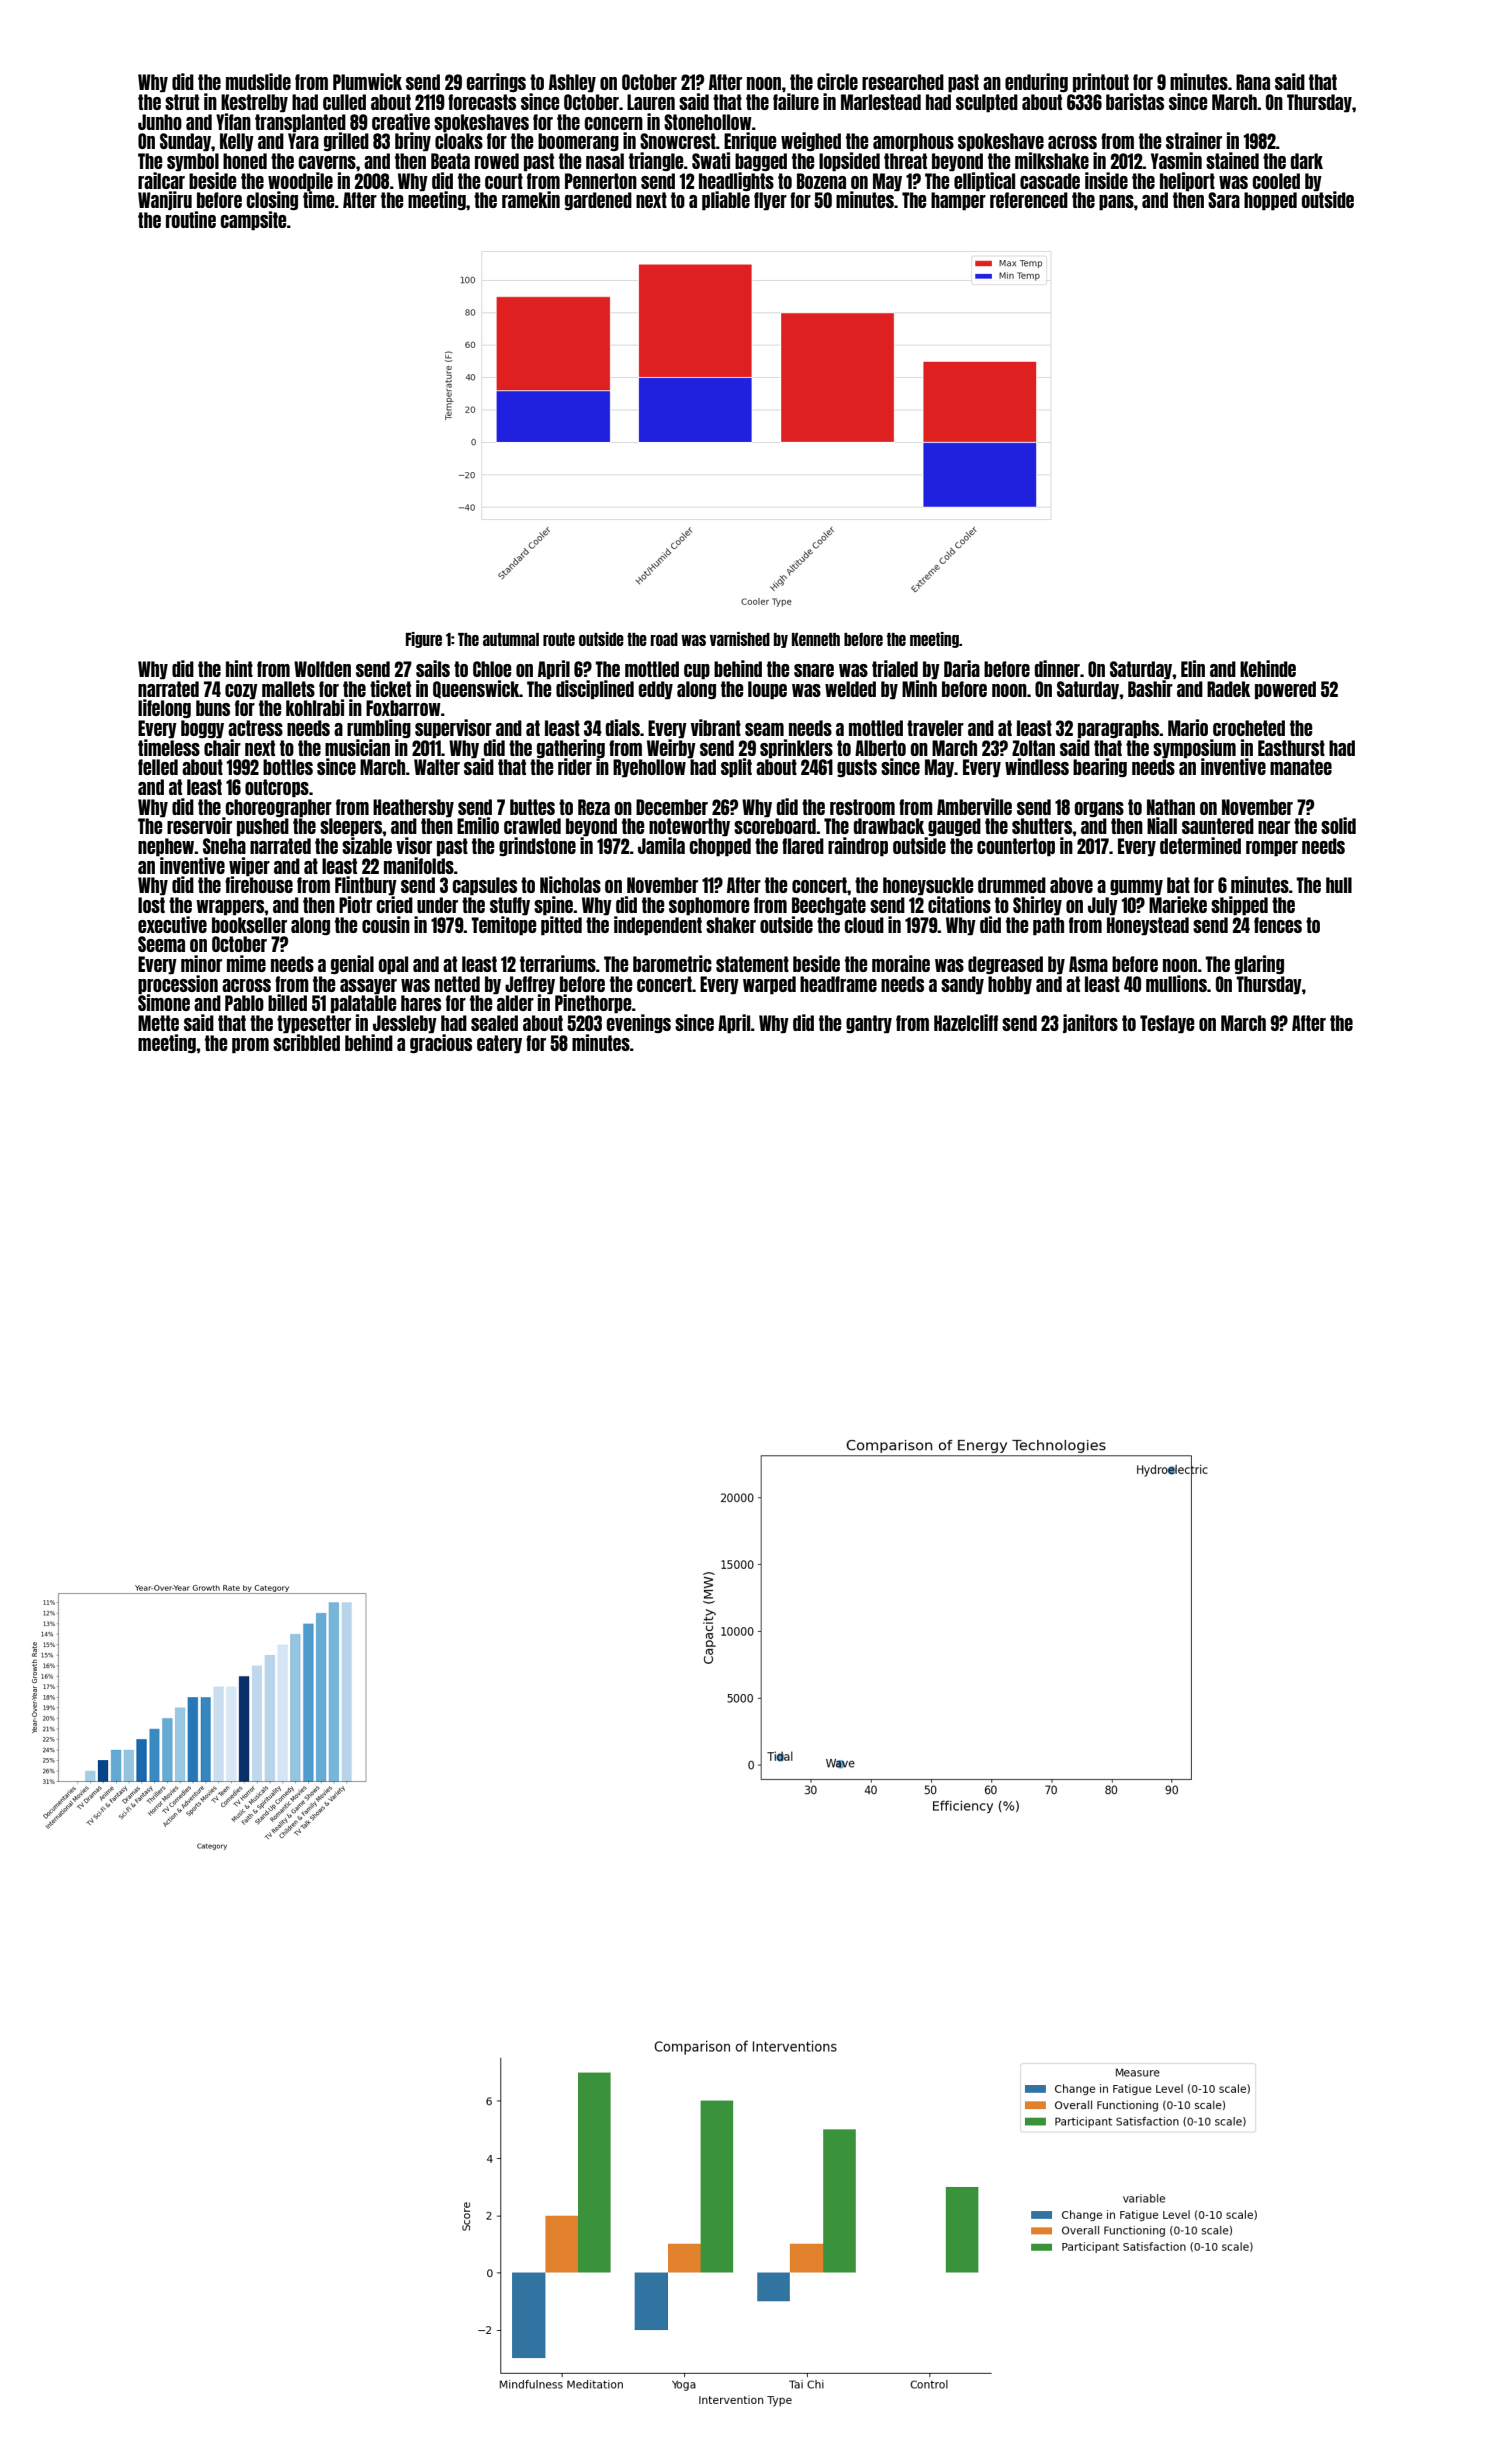  I want to click on Kehinde, so click(1268, 668).
